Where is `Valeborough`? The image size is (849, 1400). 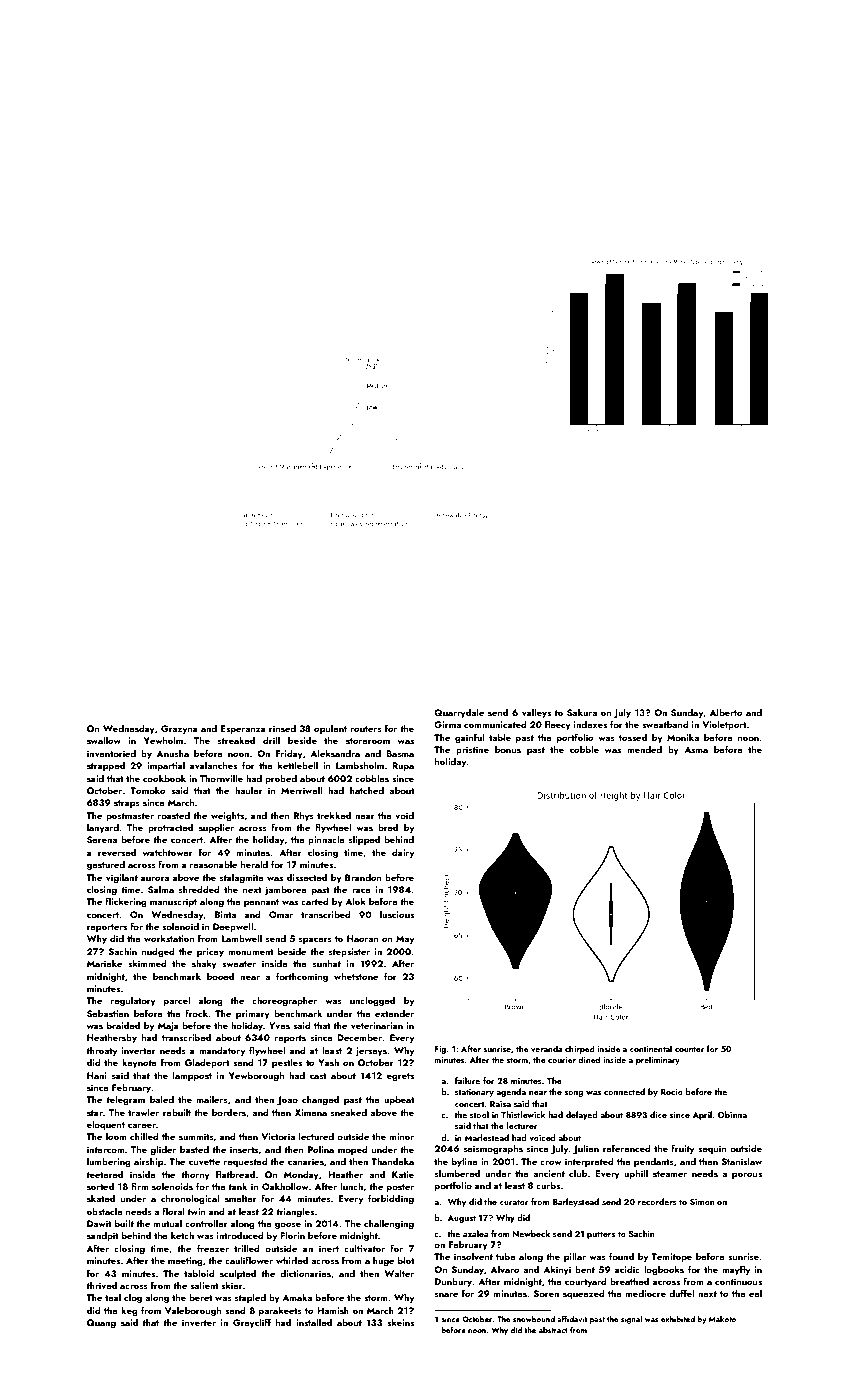 Valeborough is located at coordinates (193, 1311).
